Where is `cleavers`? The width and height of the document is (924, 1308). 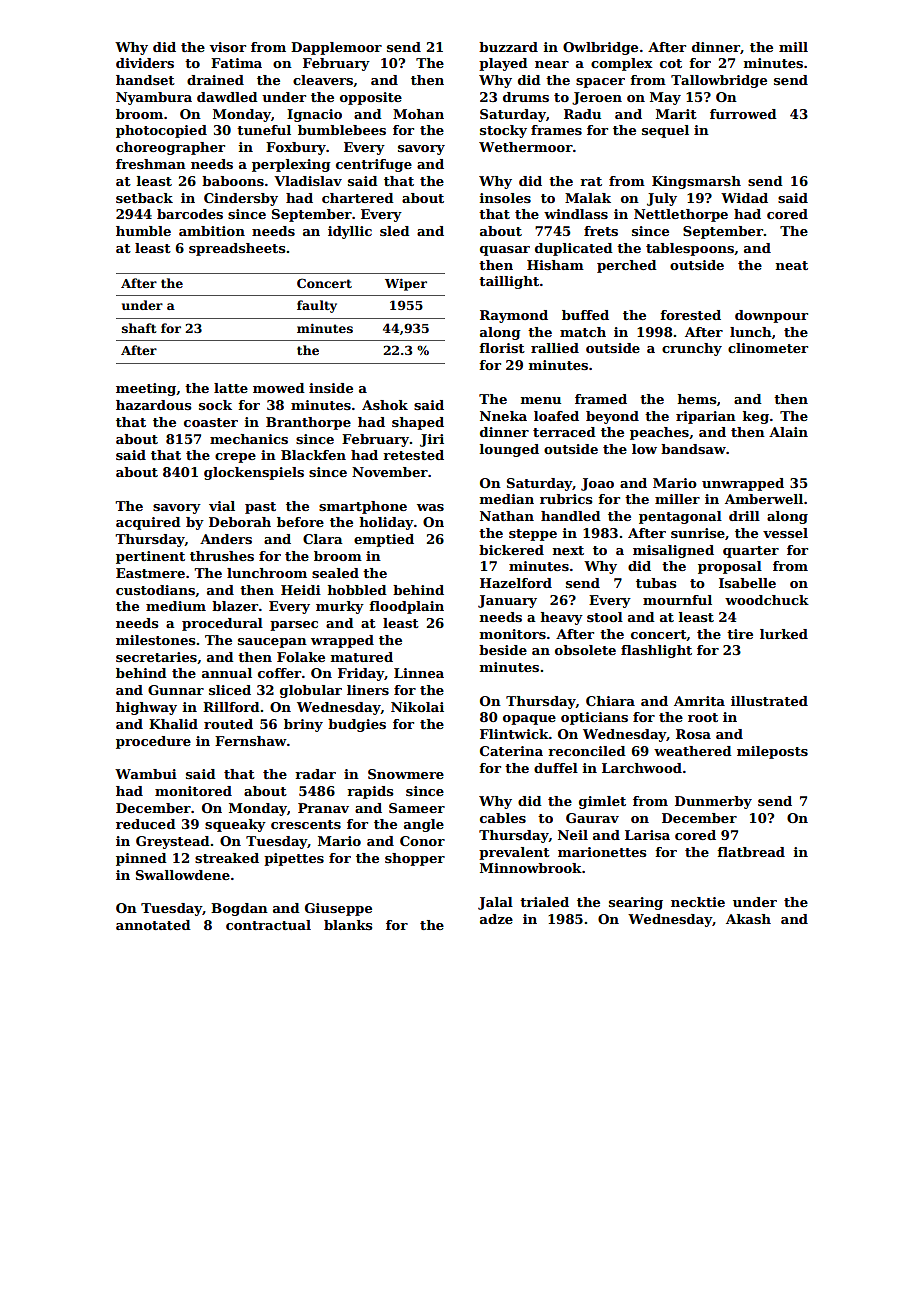
cleavers is located at coordinates (323, 80).
